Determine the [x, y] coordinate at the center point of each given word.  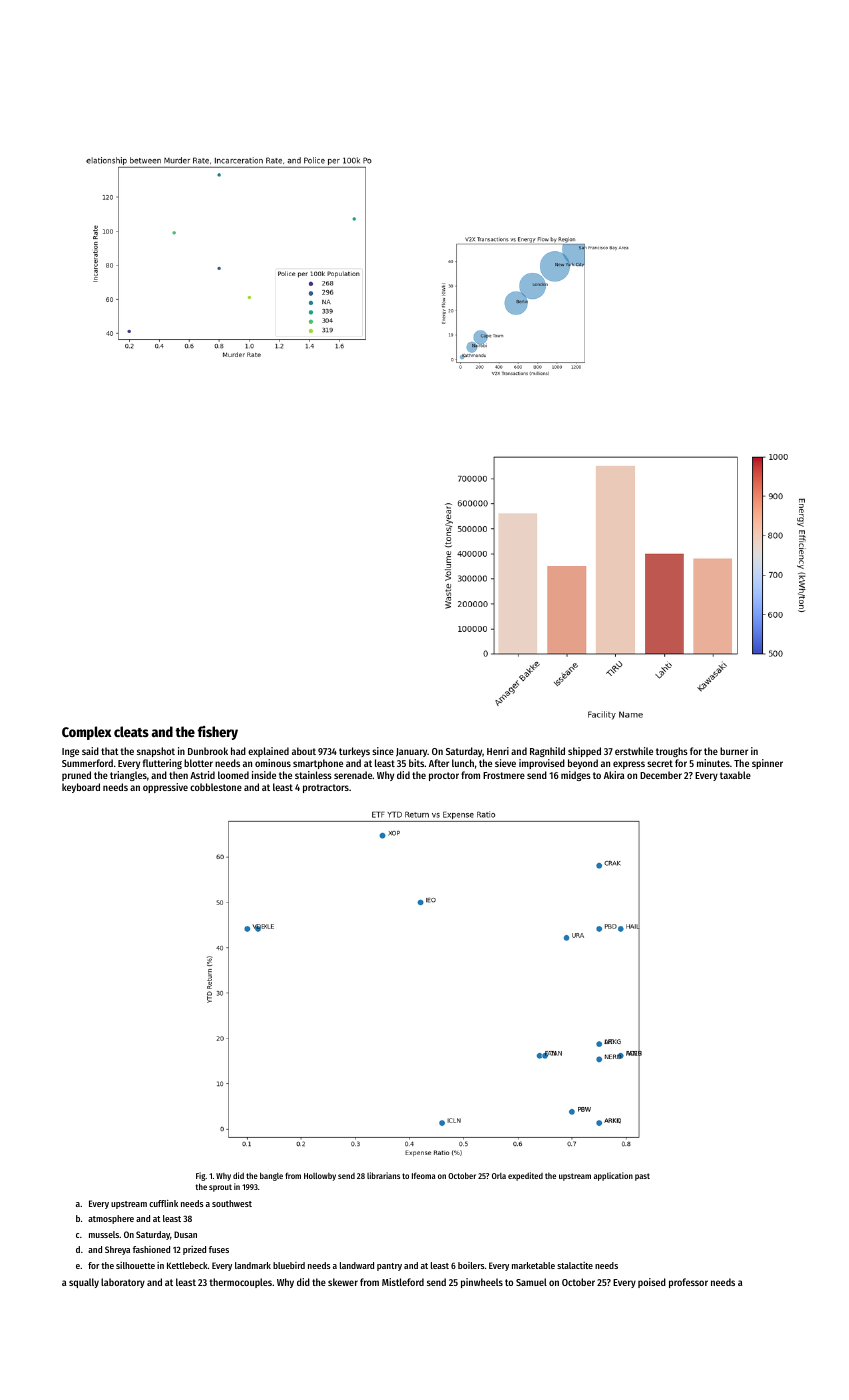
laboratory [123, 1283]
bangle [271, 1176]
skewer [343, 1282]
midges [576, 776]
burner [734, 751]
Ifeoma [424, 1175]
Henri [498, 751]
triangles [128, 776]
